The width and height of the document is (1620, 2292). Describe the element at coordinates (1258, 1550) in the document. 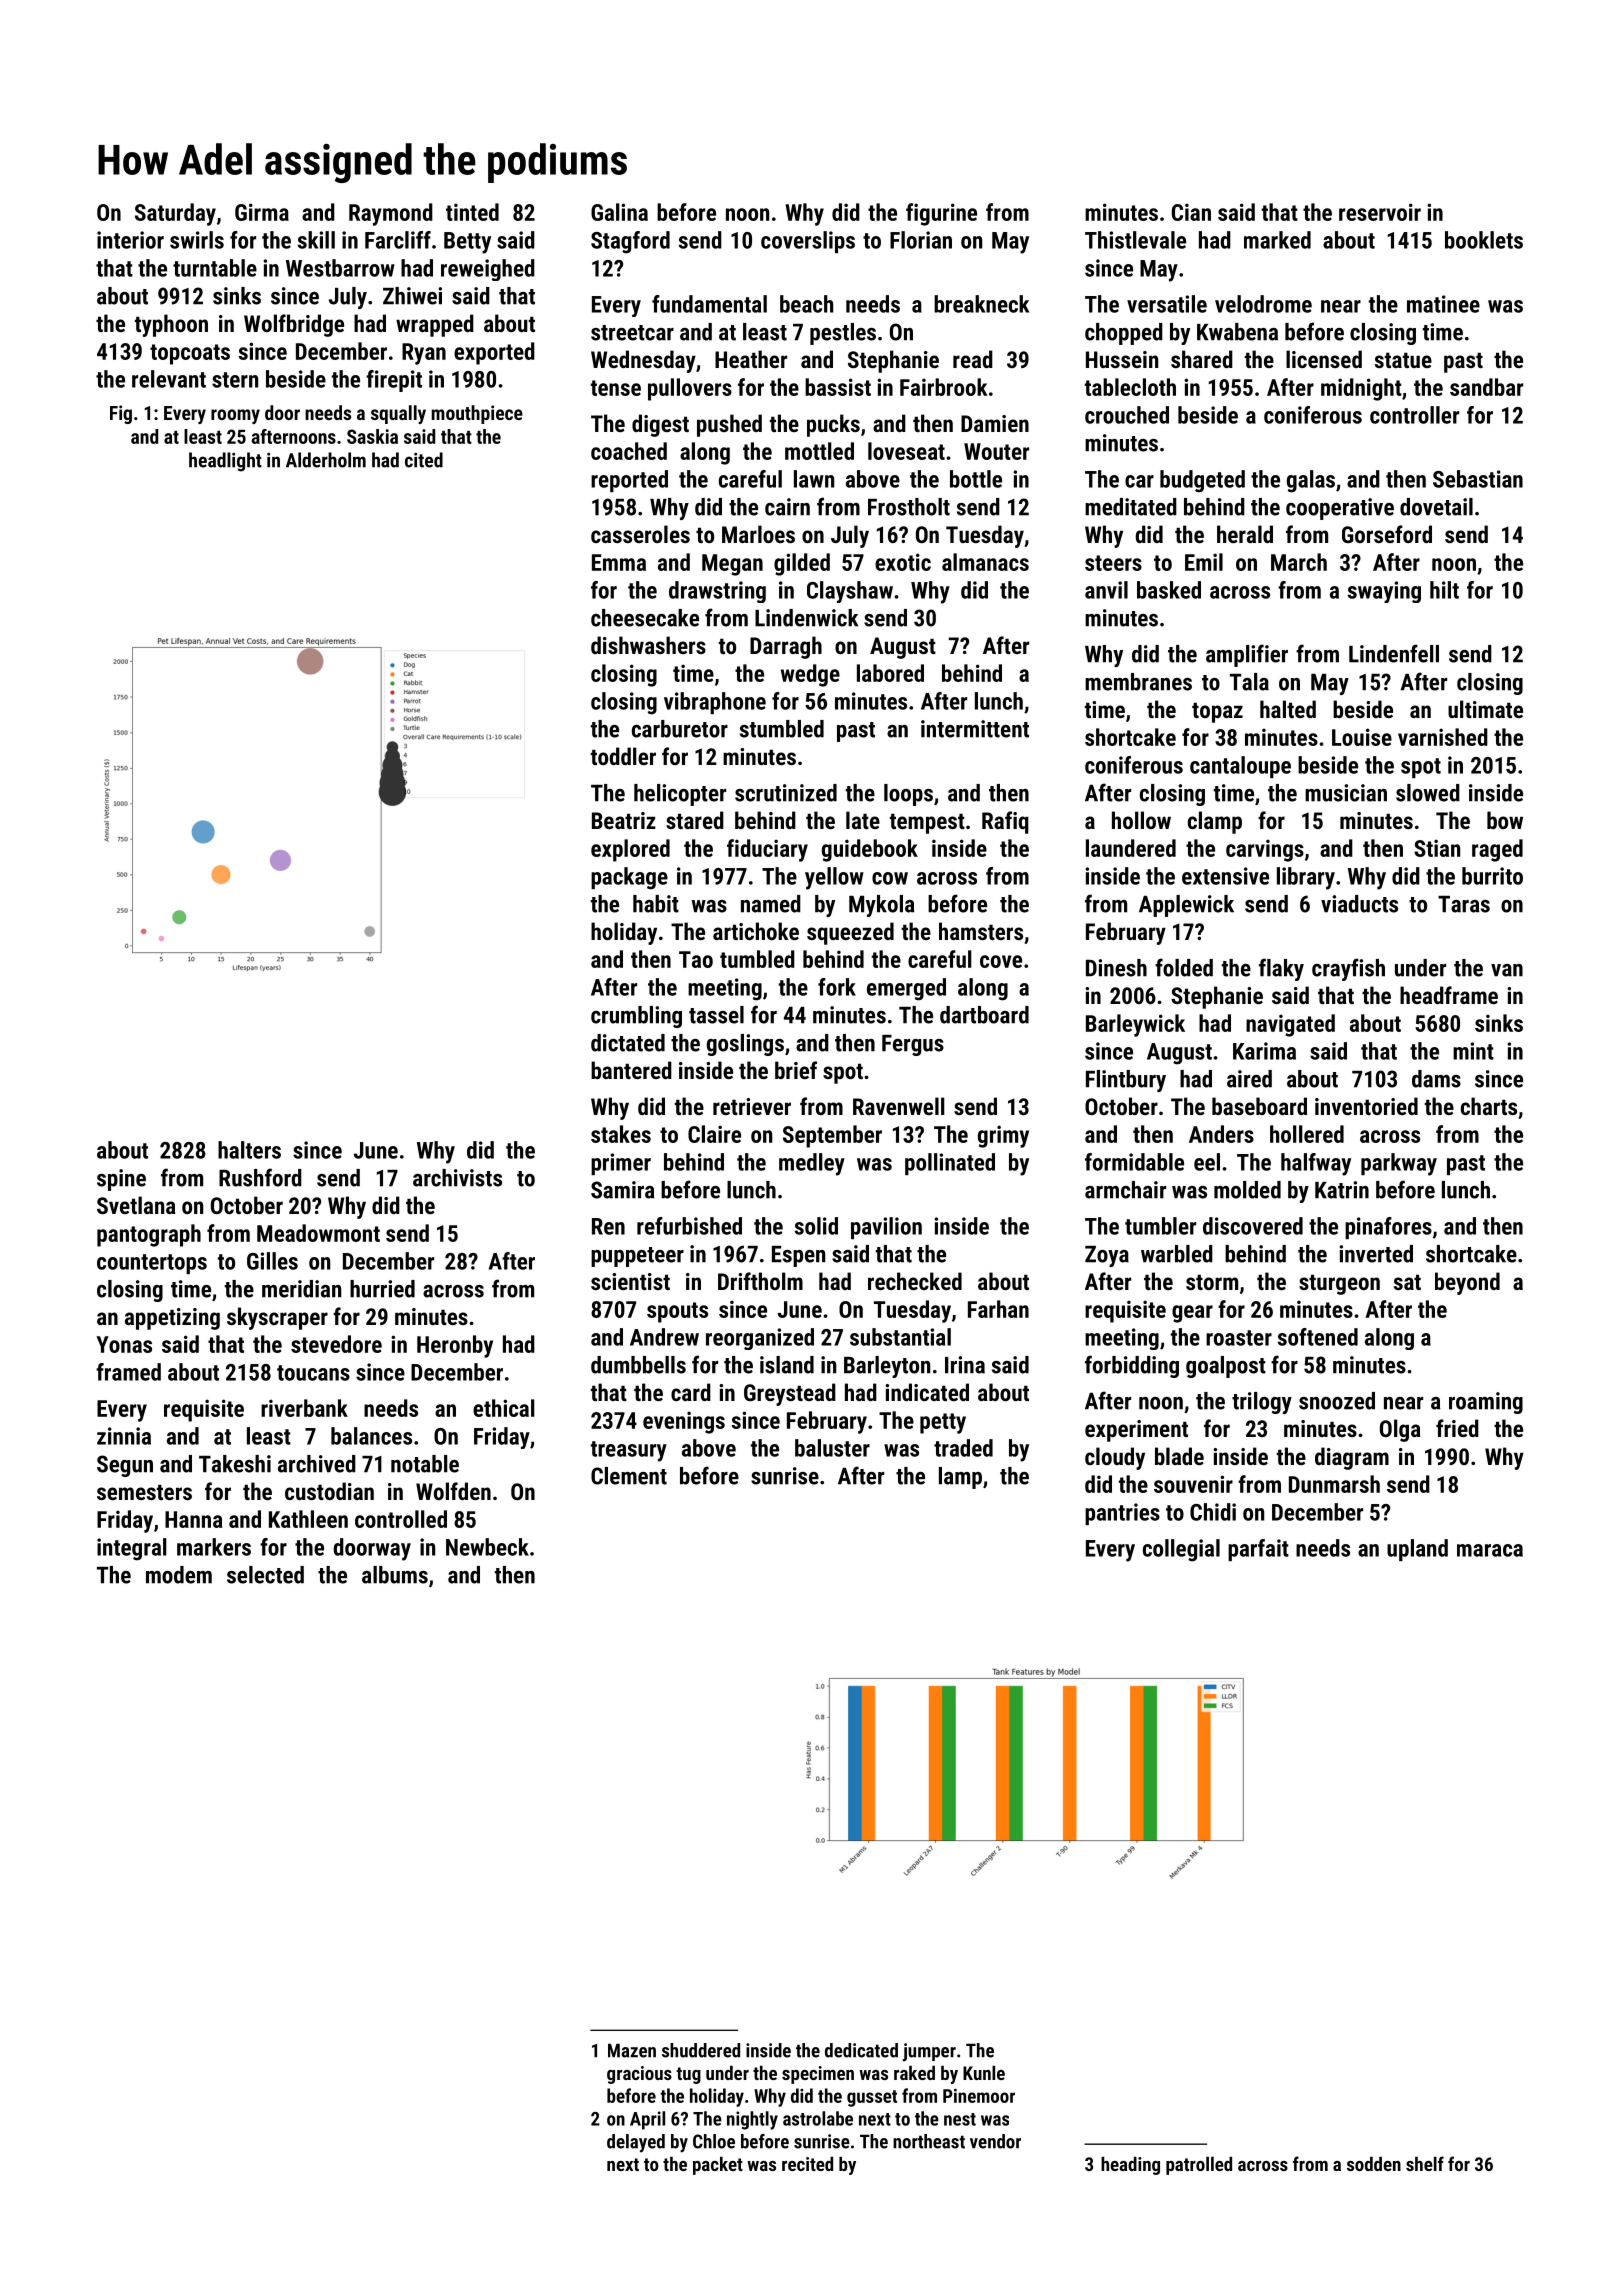

I see `parfait` at that location.
